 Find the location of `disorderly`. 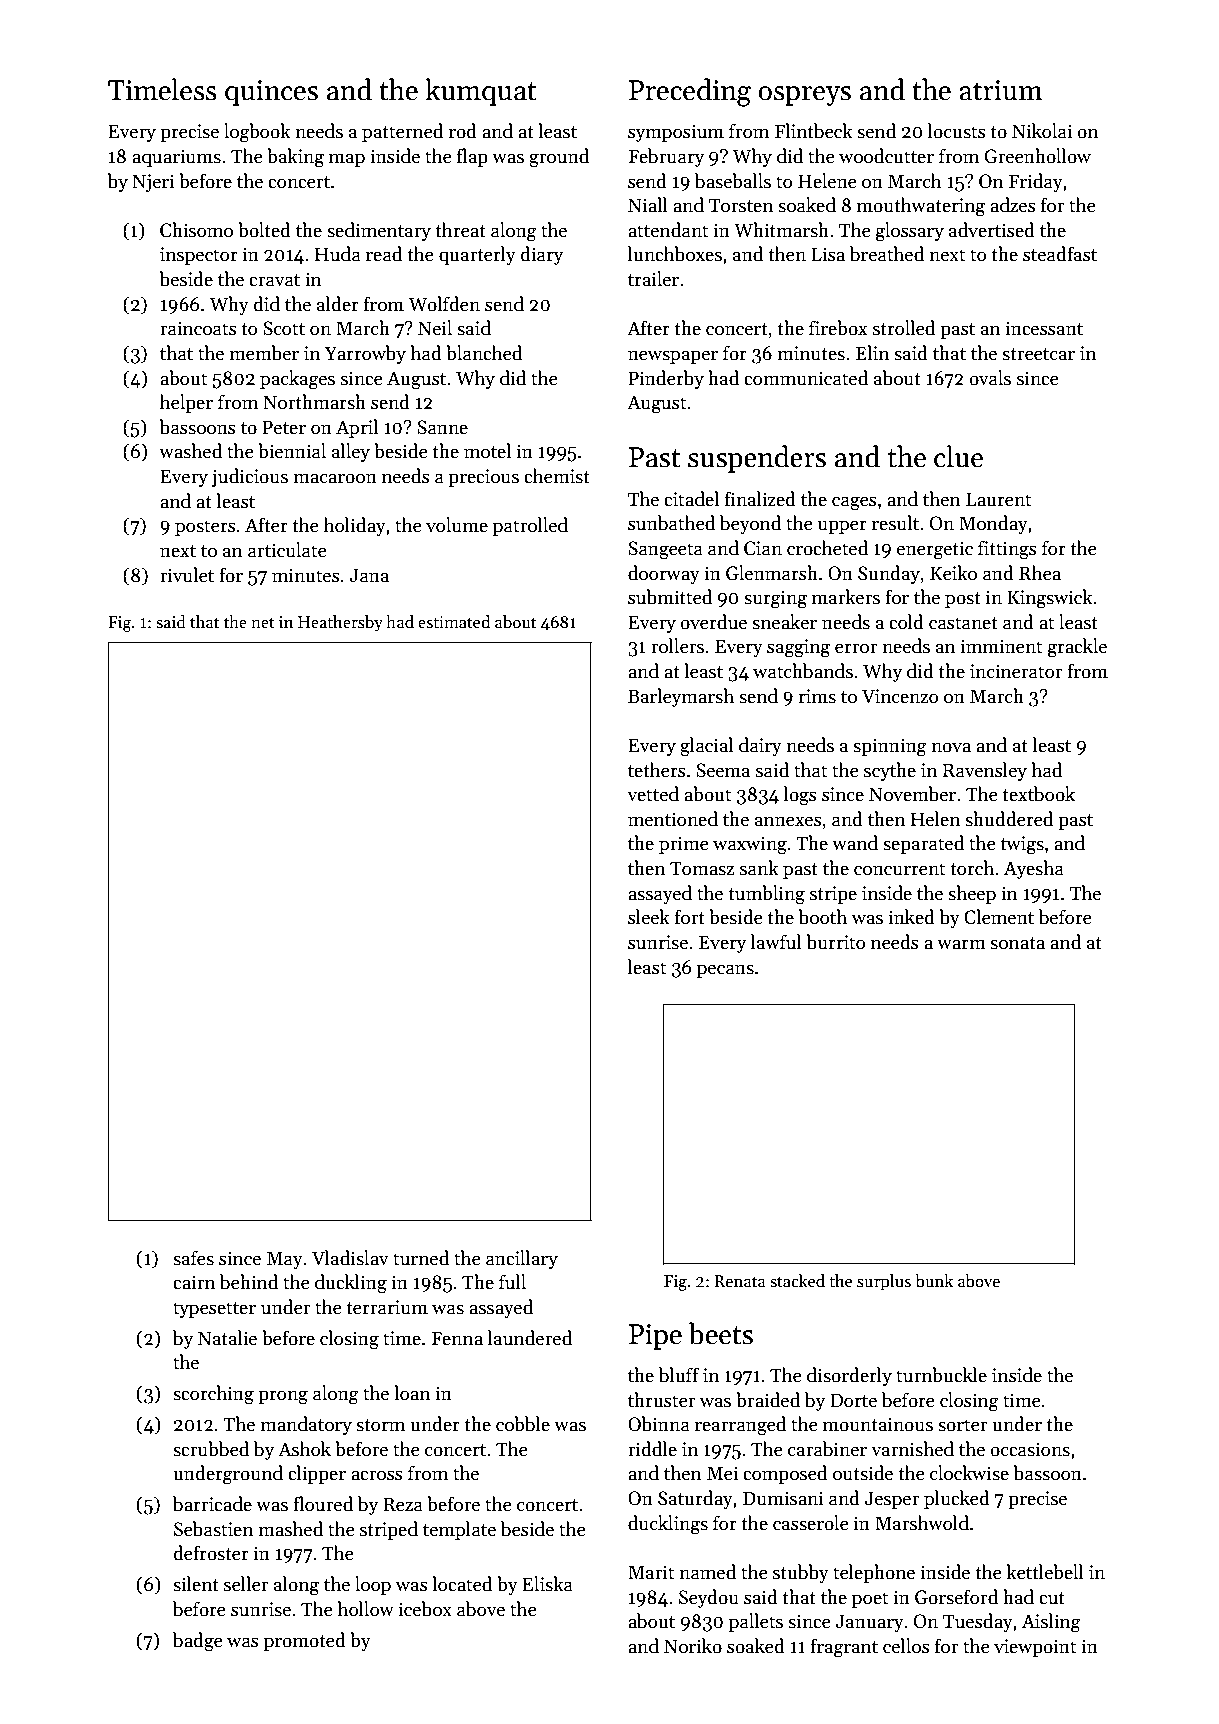

disorderly is located at coordinates (849, 1376).
